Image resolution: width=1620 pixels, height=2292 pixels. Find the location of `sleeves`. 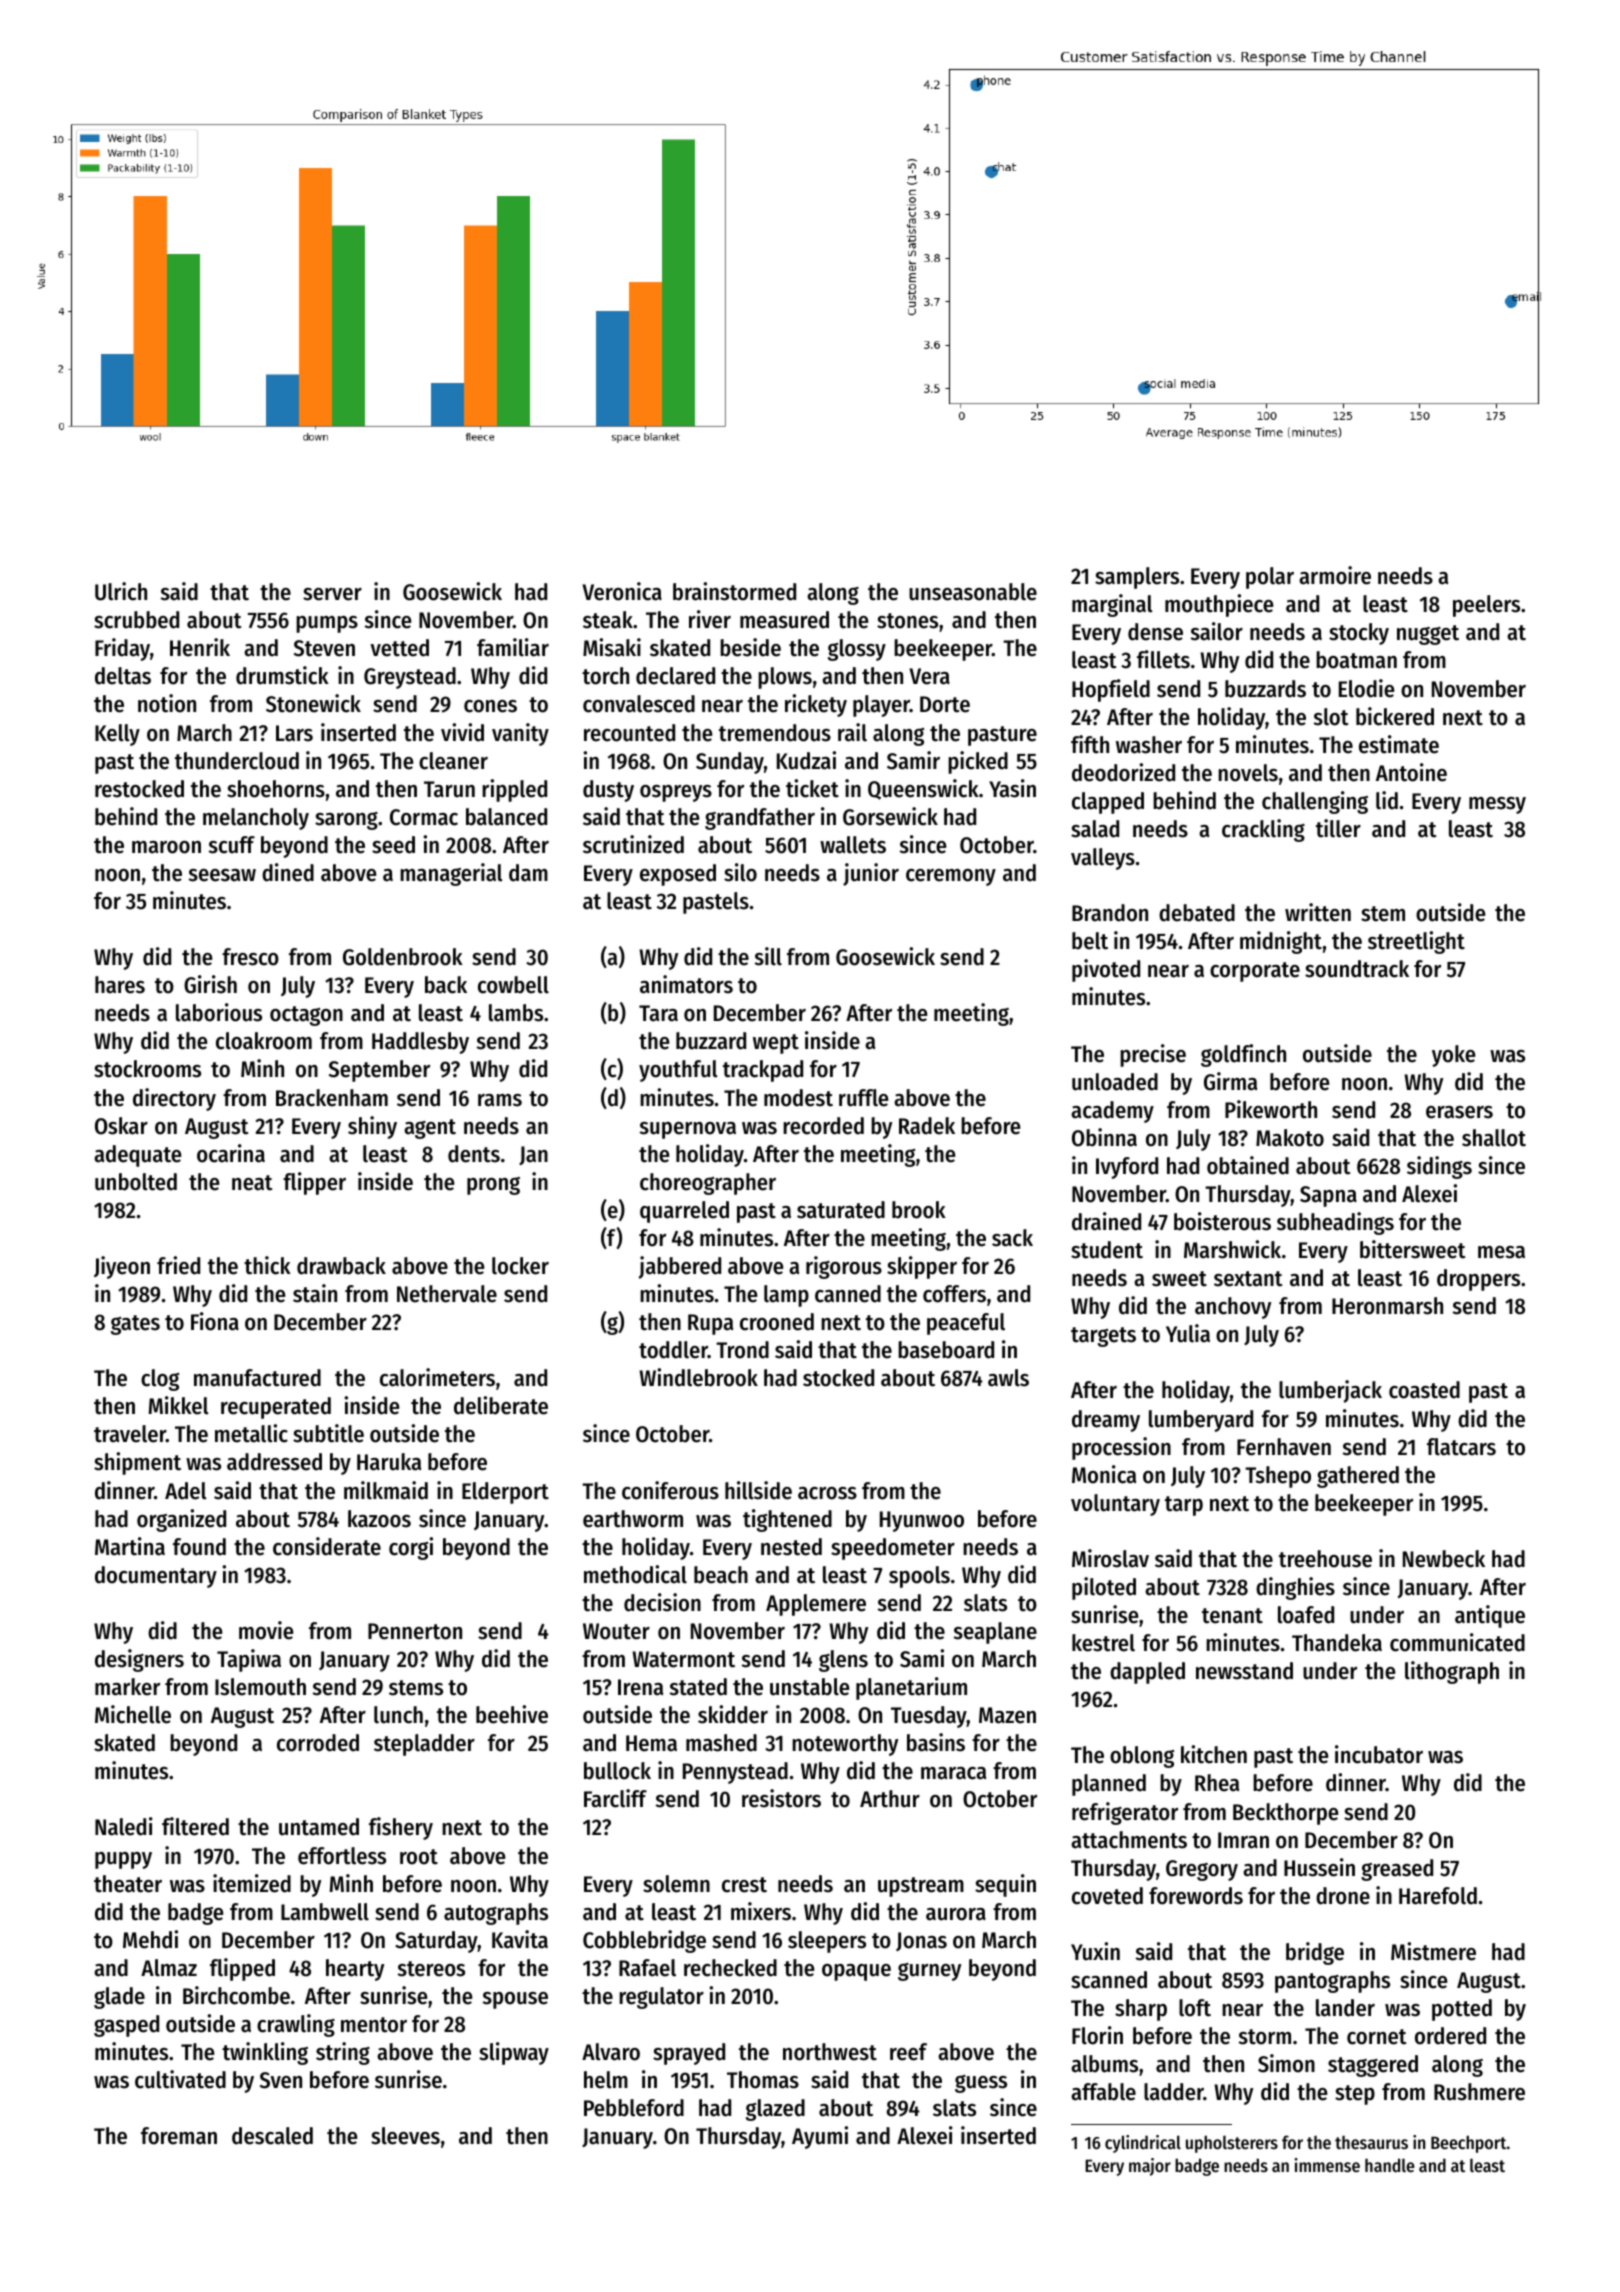

sleeves is located at coordinates (405, 2136).
